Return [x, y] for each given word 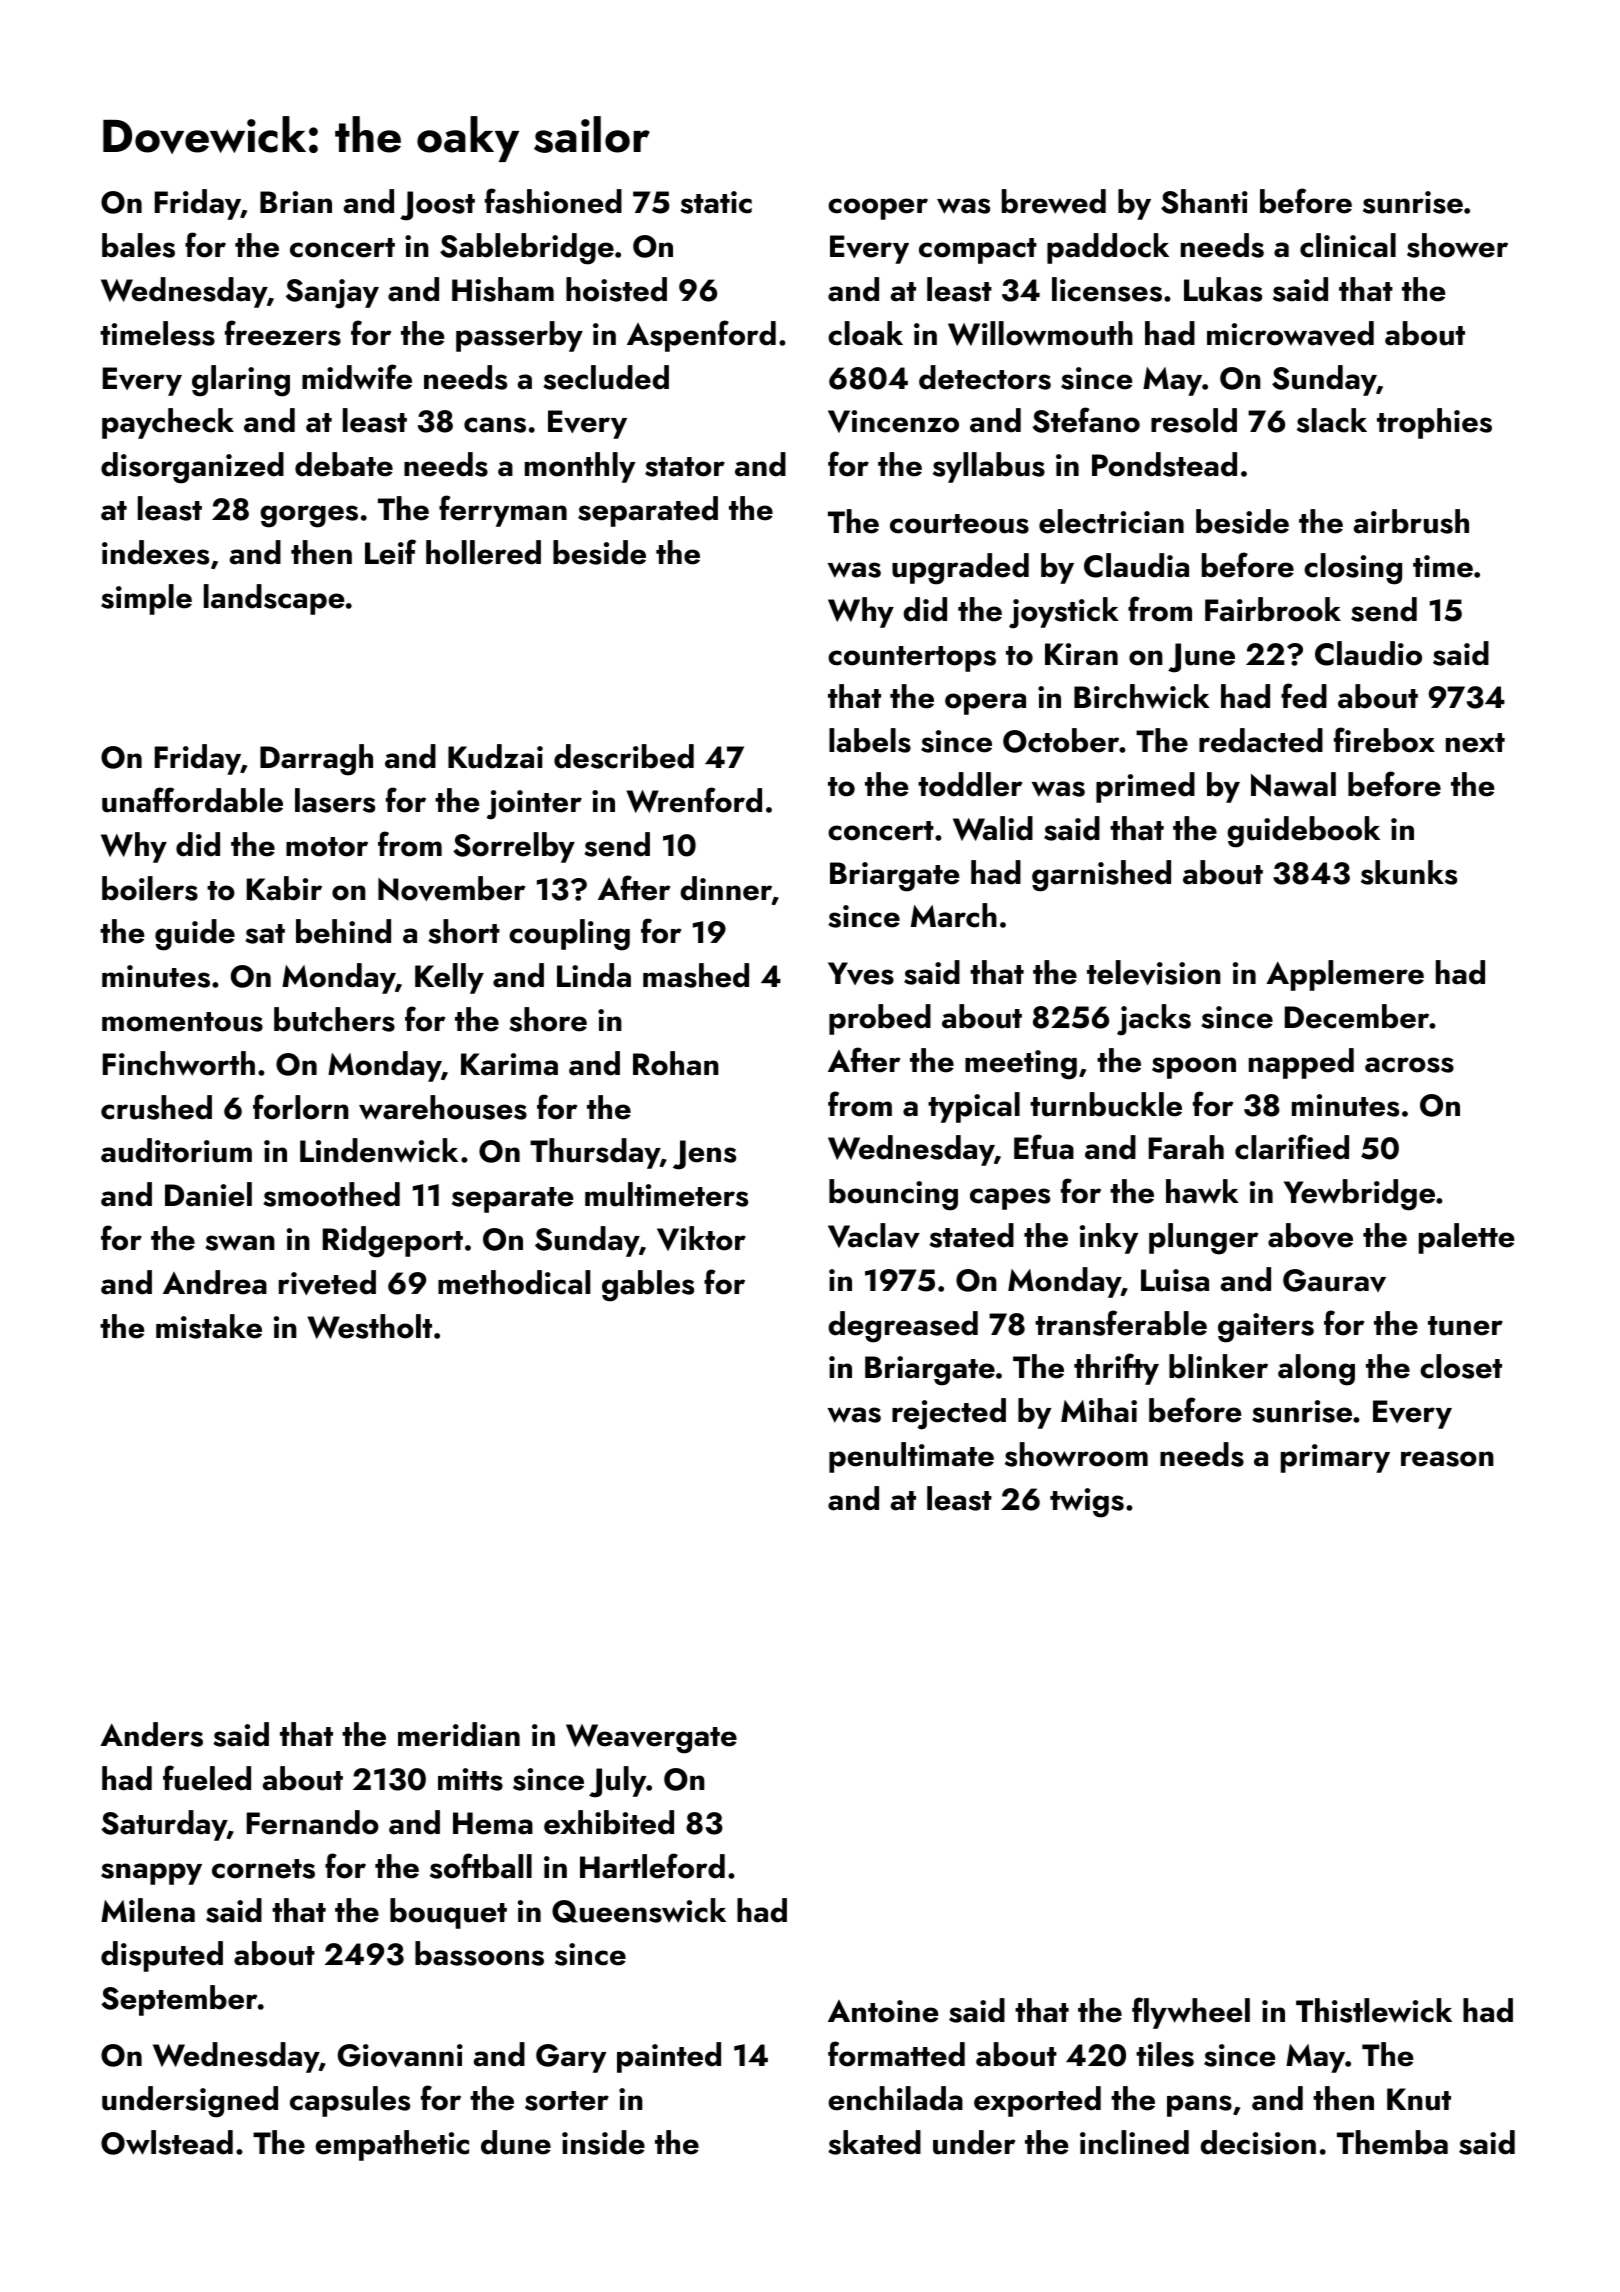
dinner [726, 888]
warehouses [443, 1107]
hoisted [616, 289]
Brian [296, 202]
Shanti [1204, 201]
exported [1037, 2101]
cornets [263, 1869]
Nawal [1293, 784]
